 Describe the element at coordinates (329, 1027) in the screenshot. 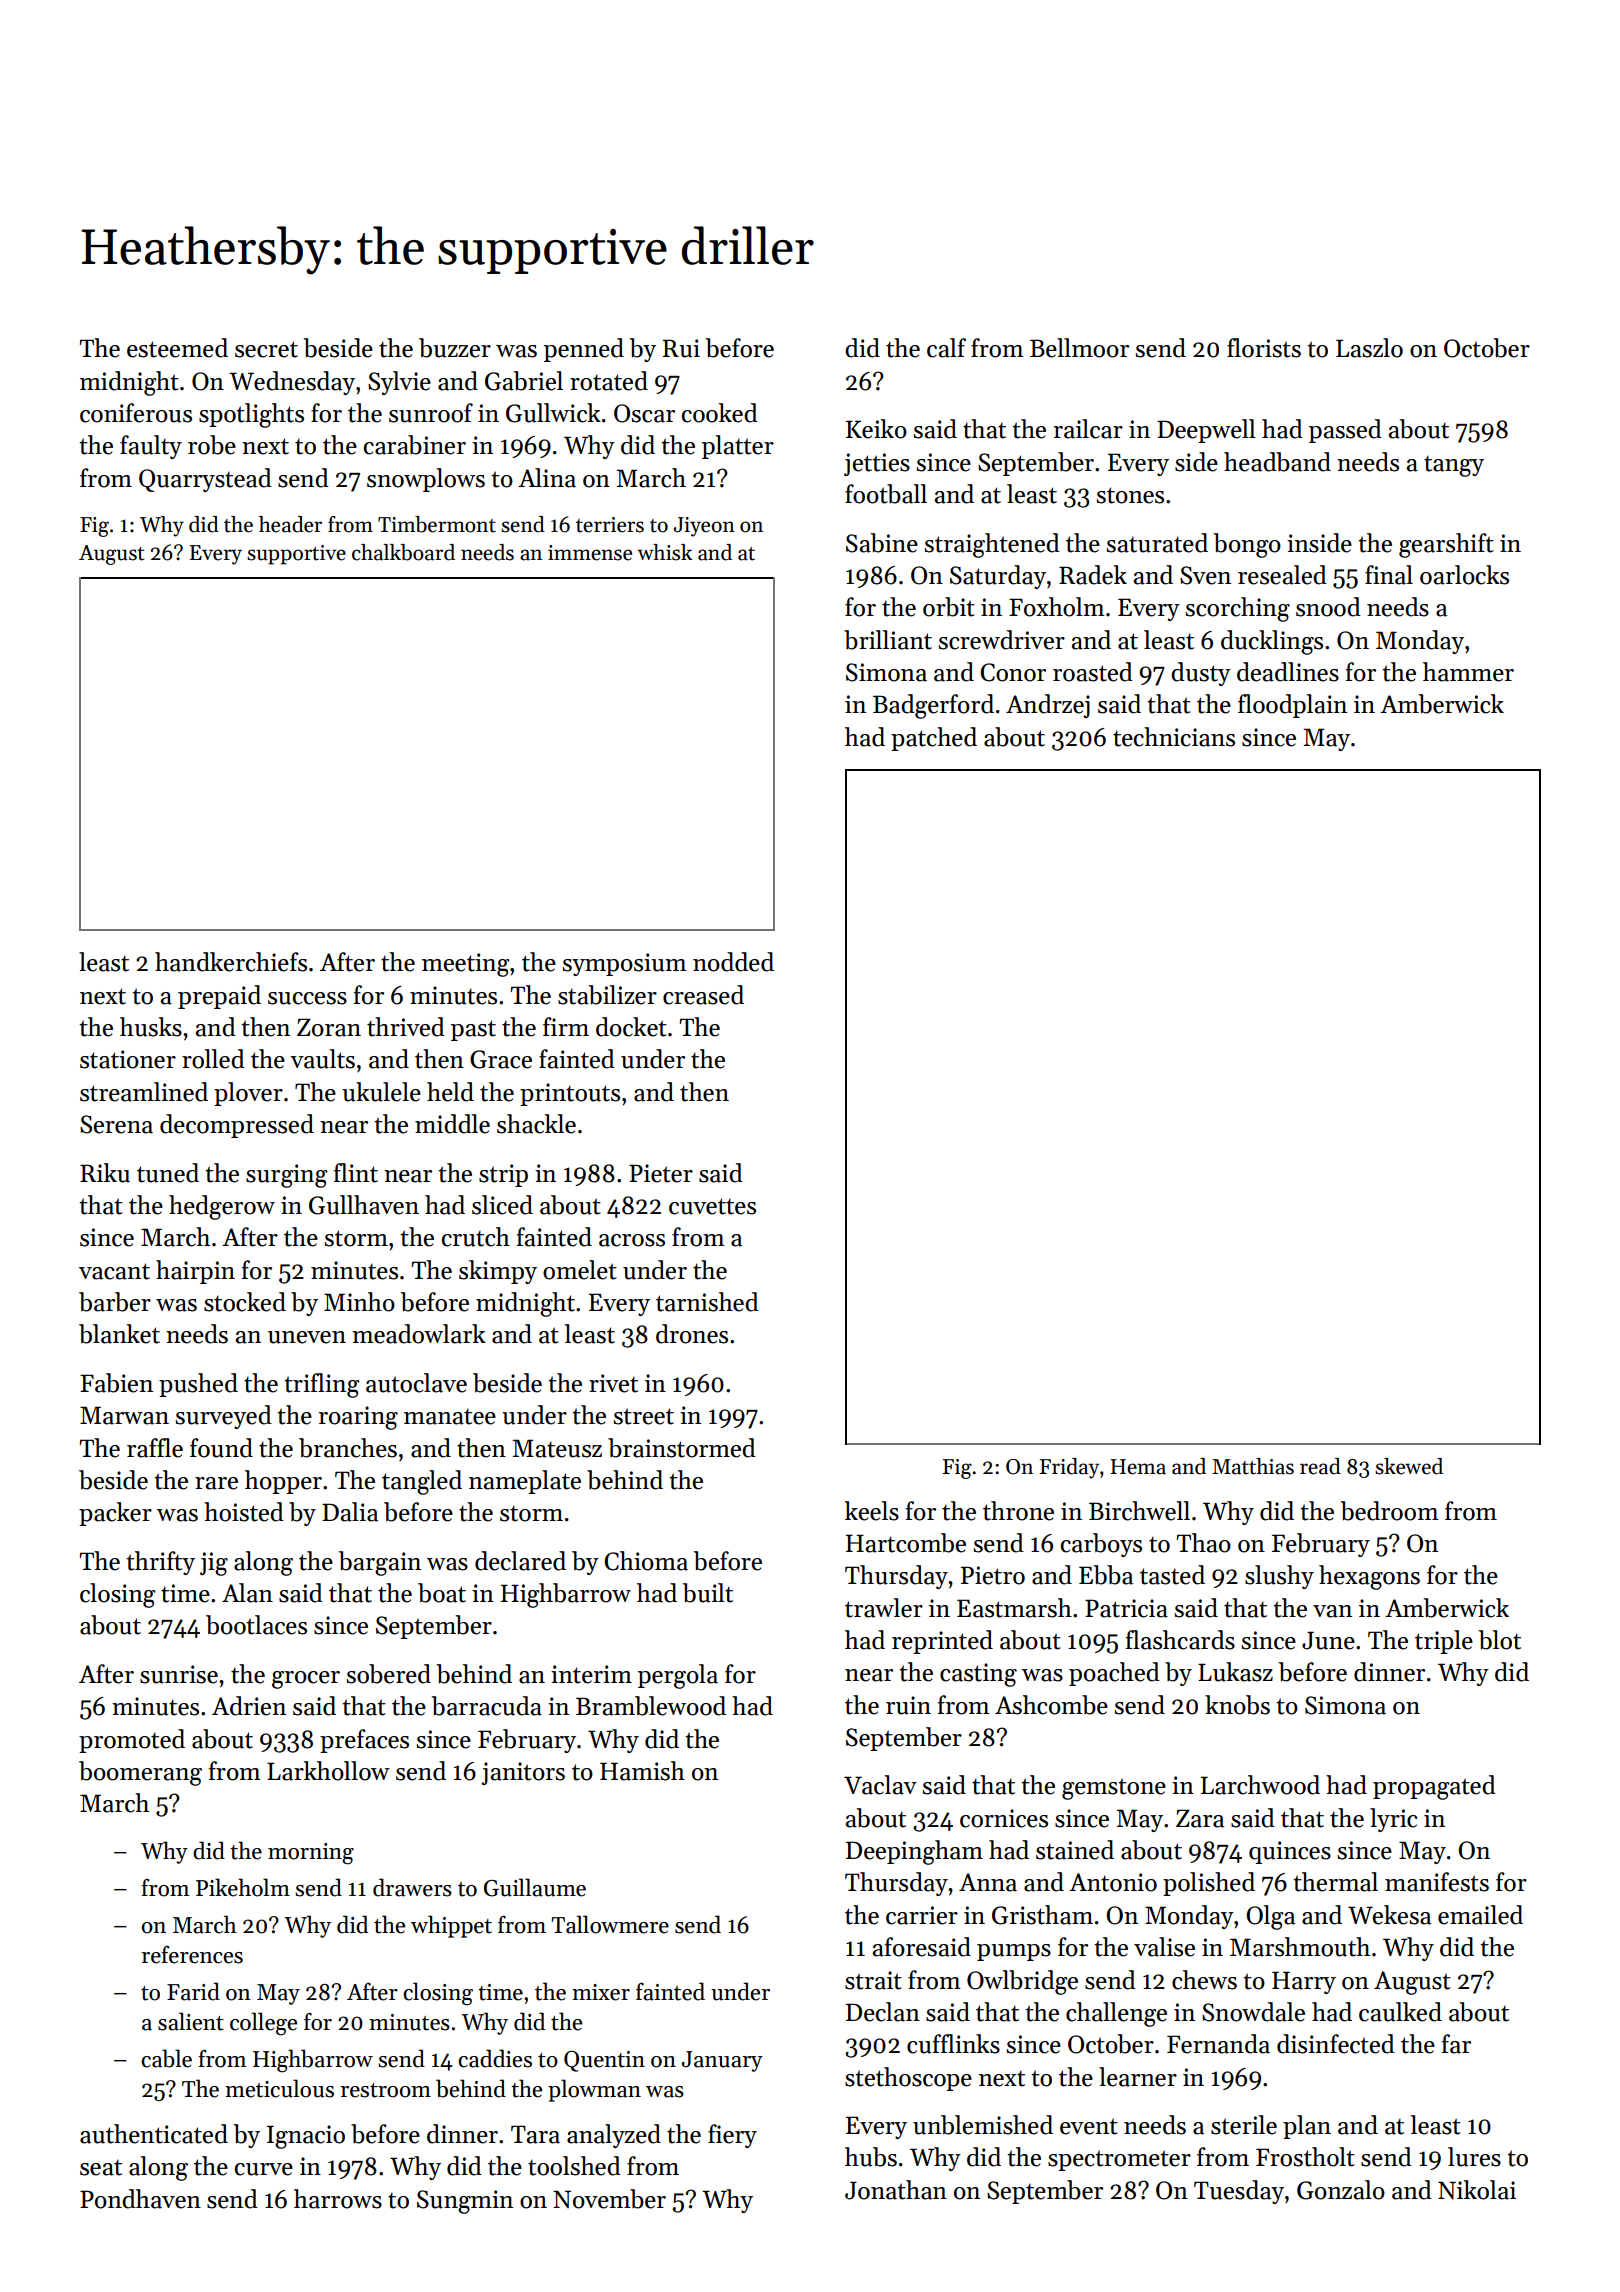

I see `Zoran` at that location.
